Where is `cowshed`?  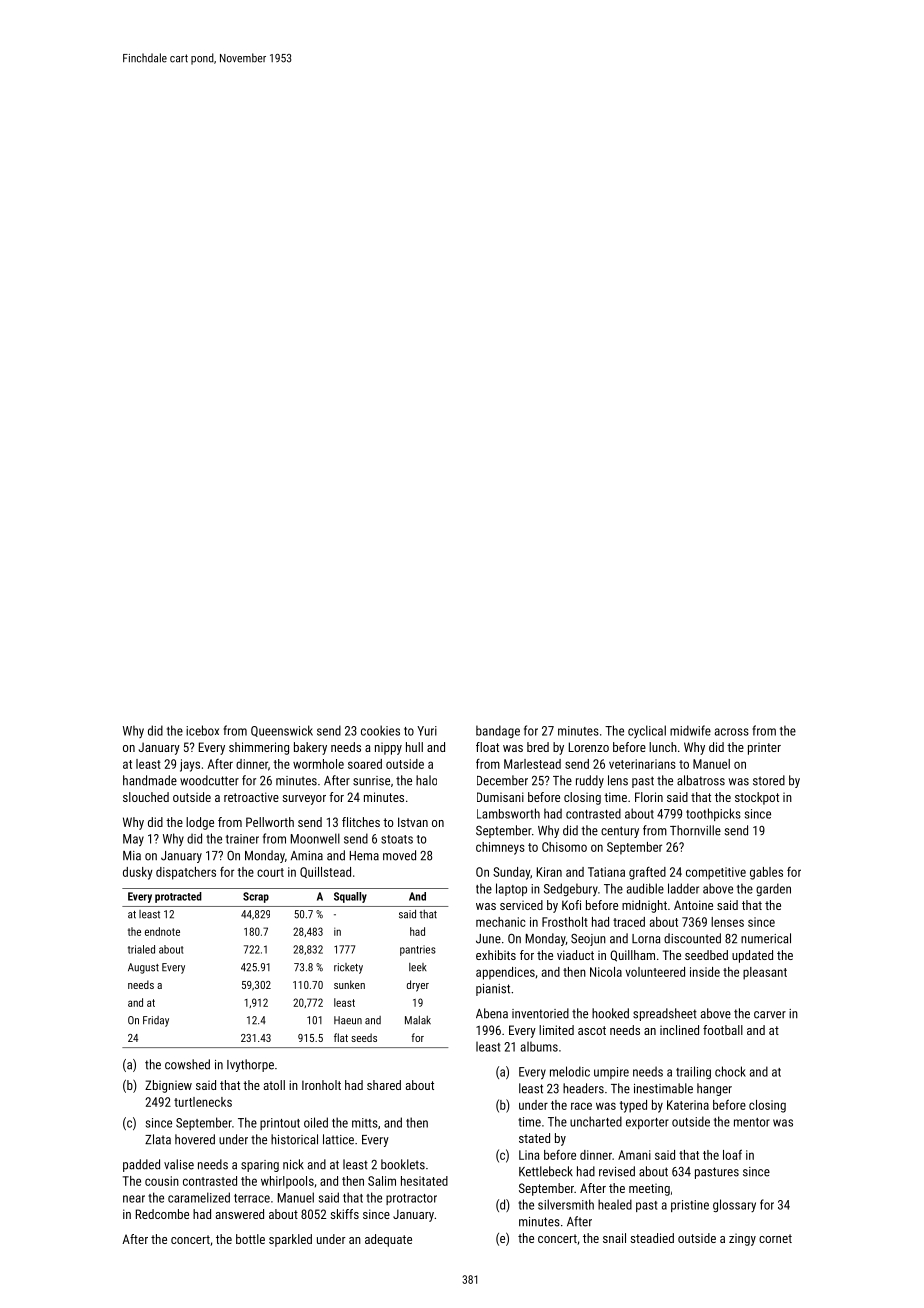
cowshed is located at coordinates (187, 1064).
